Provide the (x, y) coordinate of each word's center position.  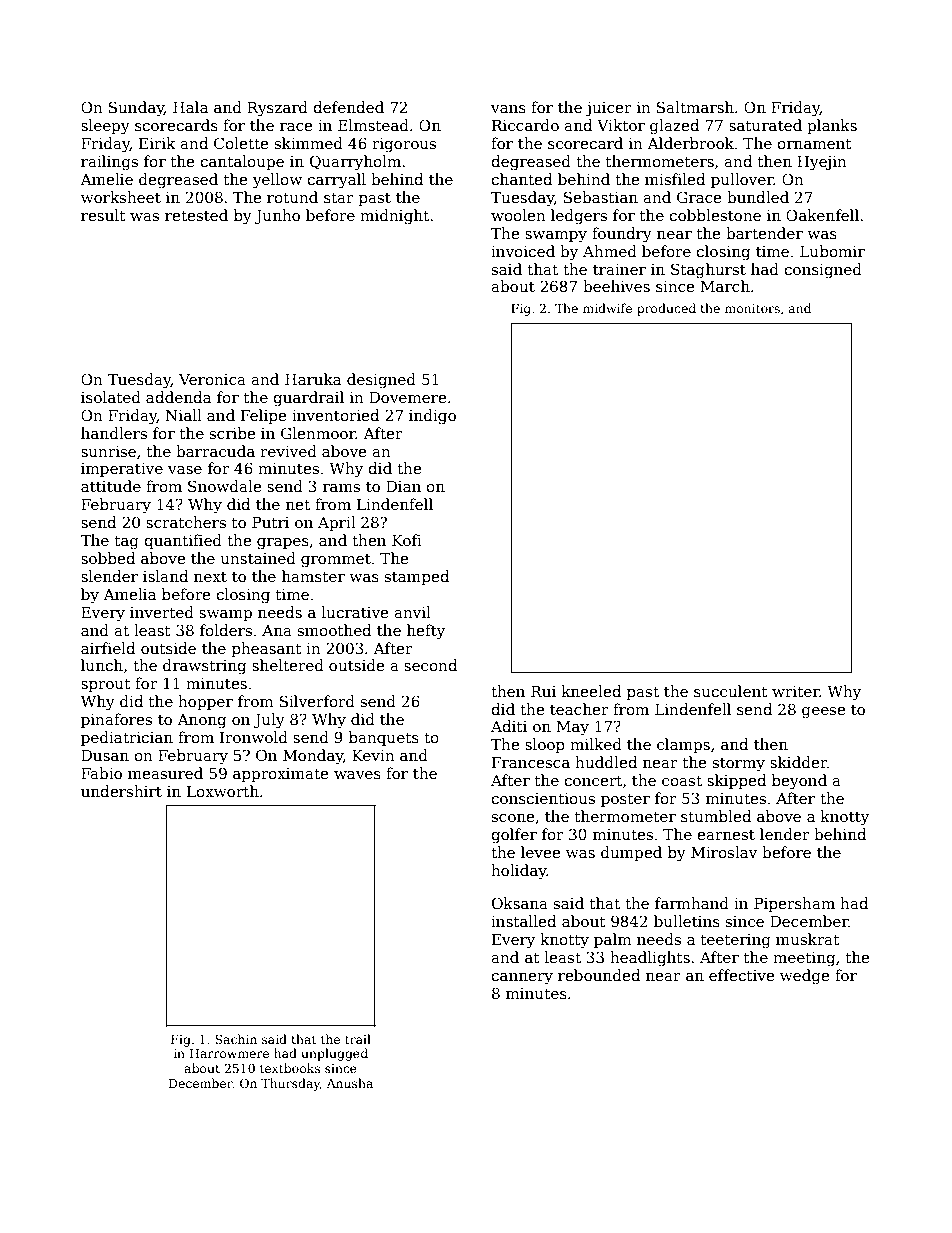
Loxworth (223, 791)
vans (508, 109)
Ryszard (277, 109)
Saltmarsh (695, 107)
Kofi (407, 540)
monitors (752, 308)
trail (358, 1039)
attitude (111, 486)
